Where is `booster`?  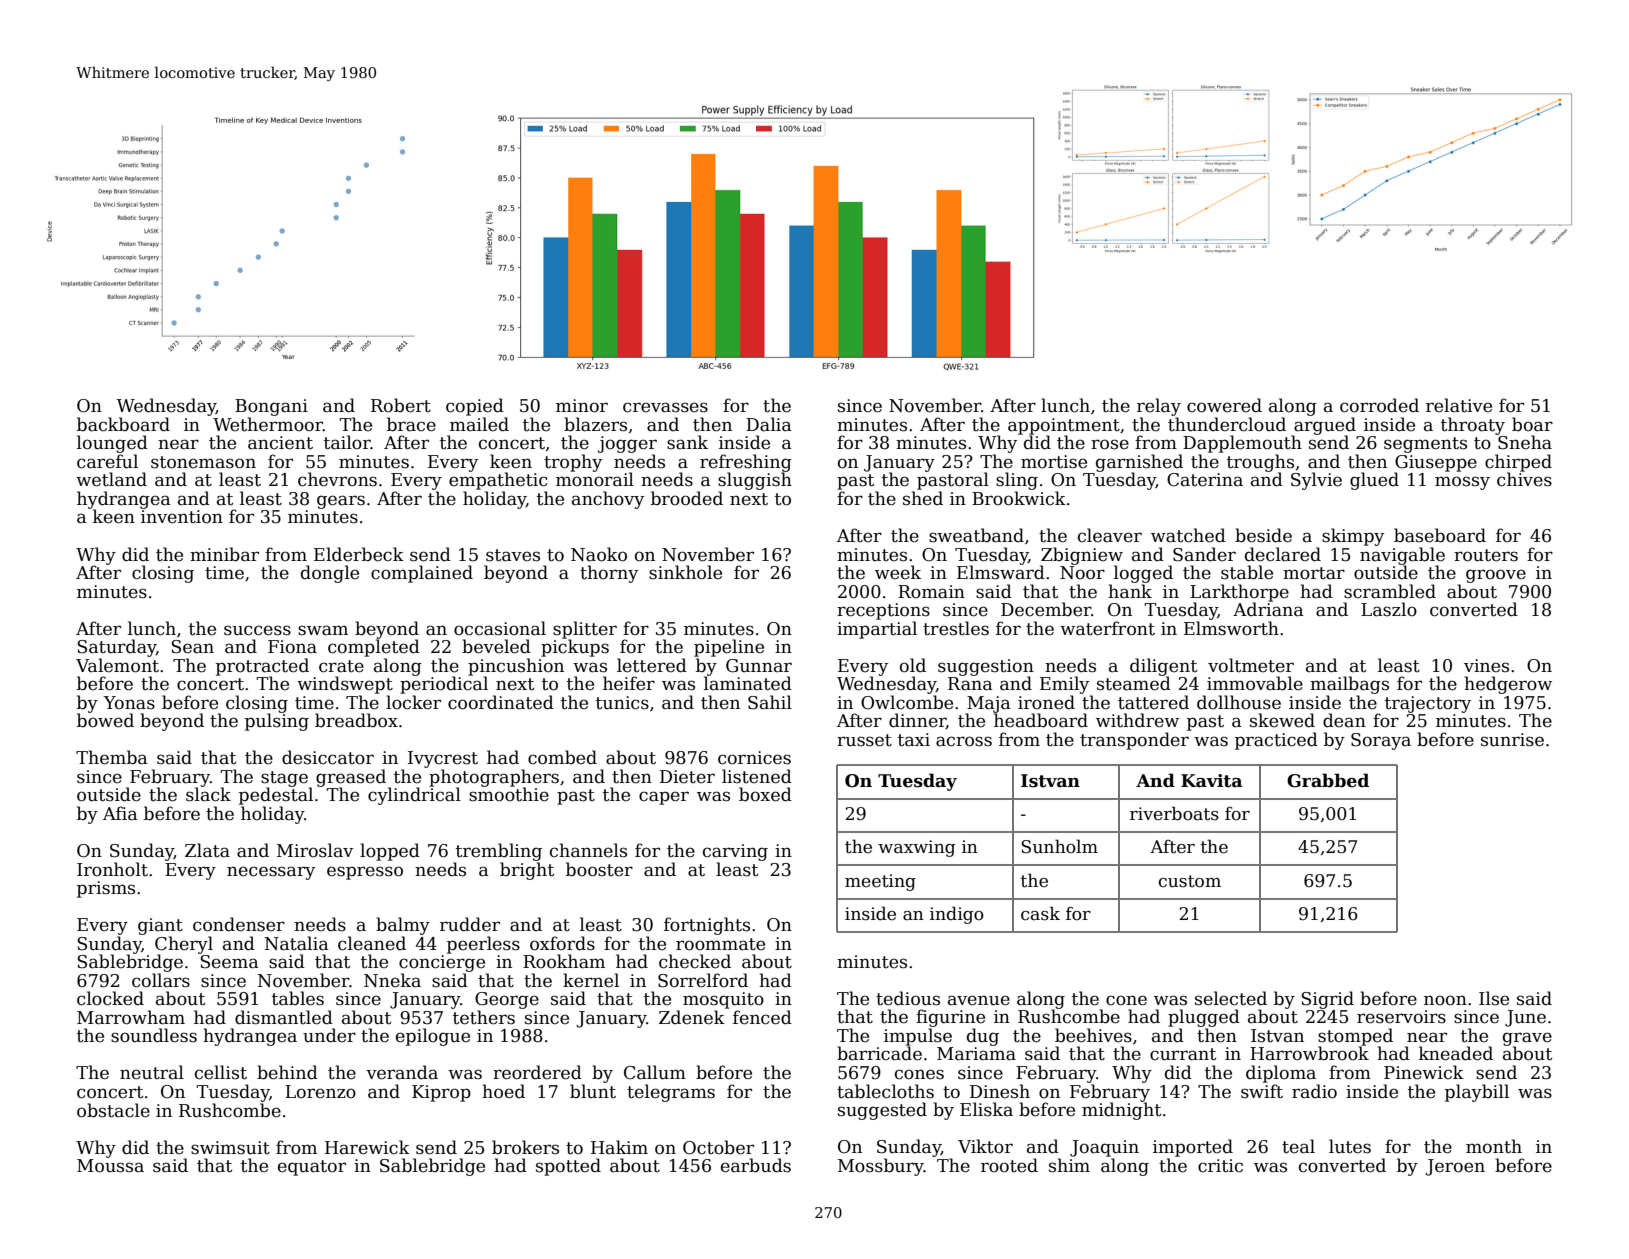
booster is located at coordinates (599, 869).
